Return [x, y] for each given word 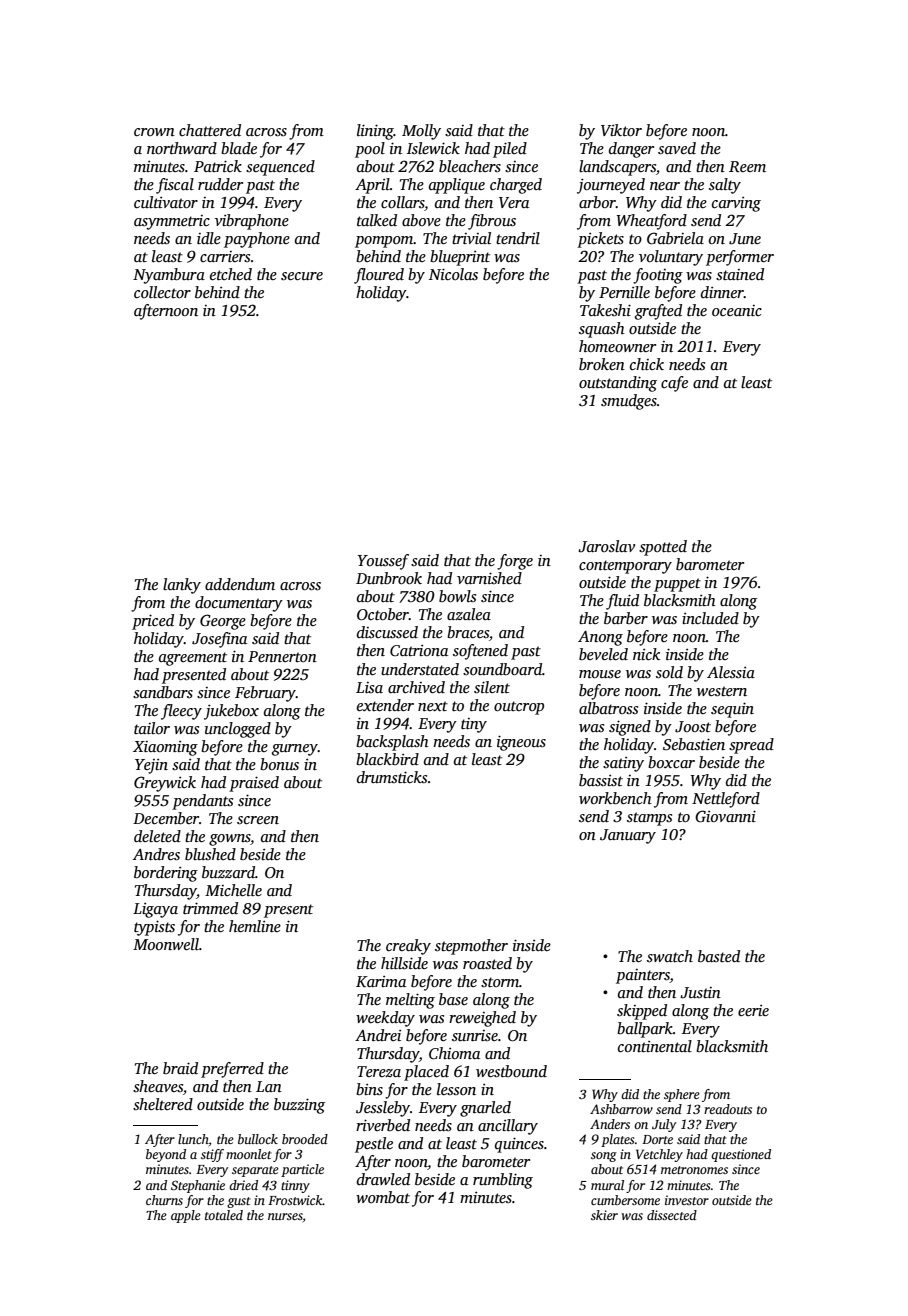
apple [186, 1216]
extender [385, 705]
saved [677, 148]
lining [375, 132]
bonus [279, 764]
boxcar [671, 762]
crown [154, 132]
